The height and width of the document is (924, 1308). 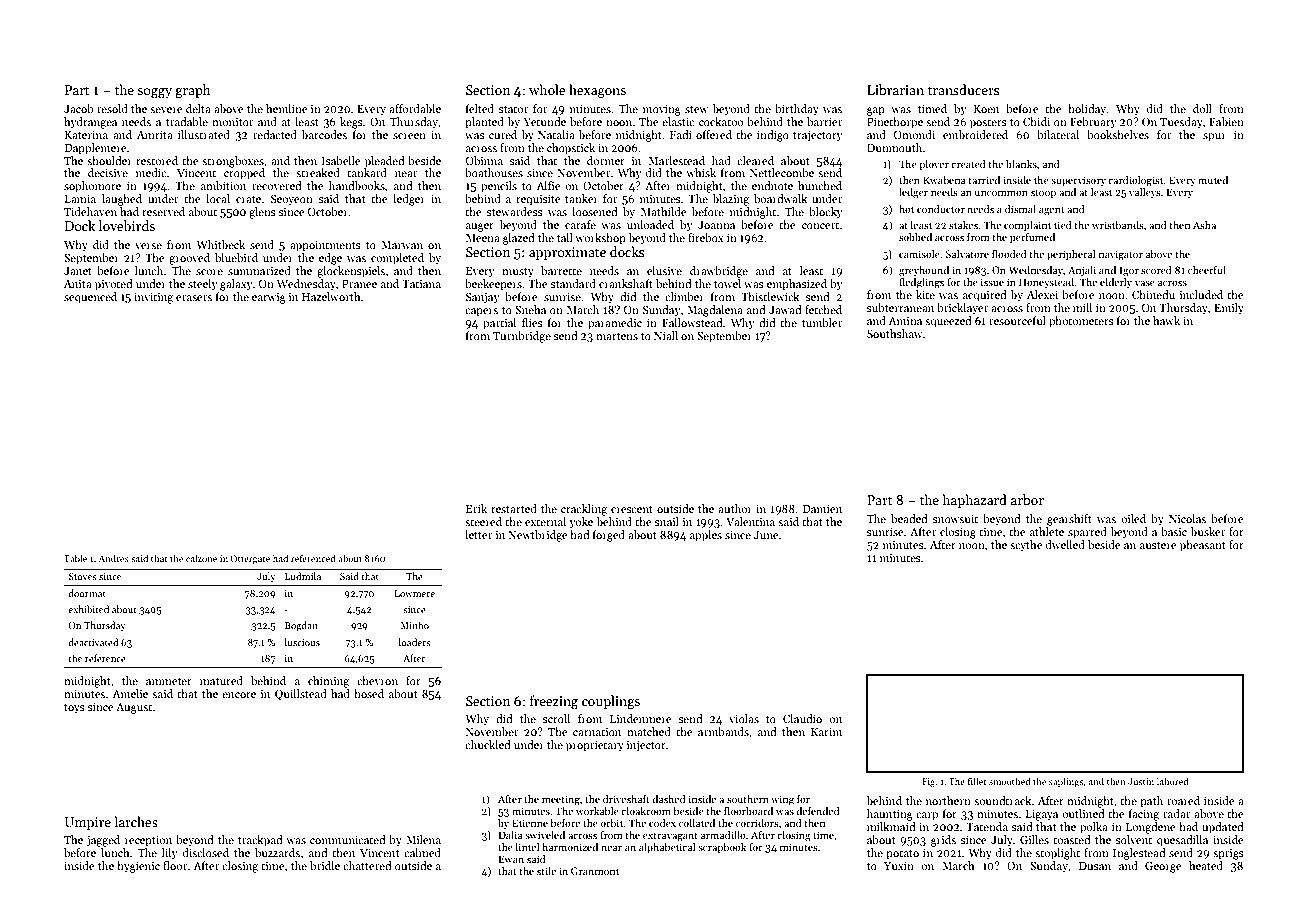 What do you see at coordinates (986, 109) in the document?
I see `Koen` at bounding box center [986, 109].
